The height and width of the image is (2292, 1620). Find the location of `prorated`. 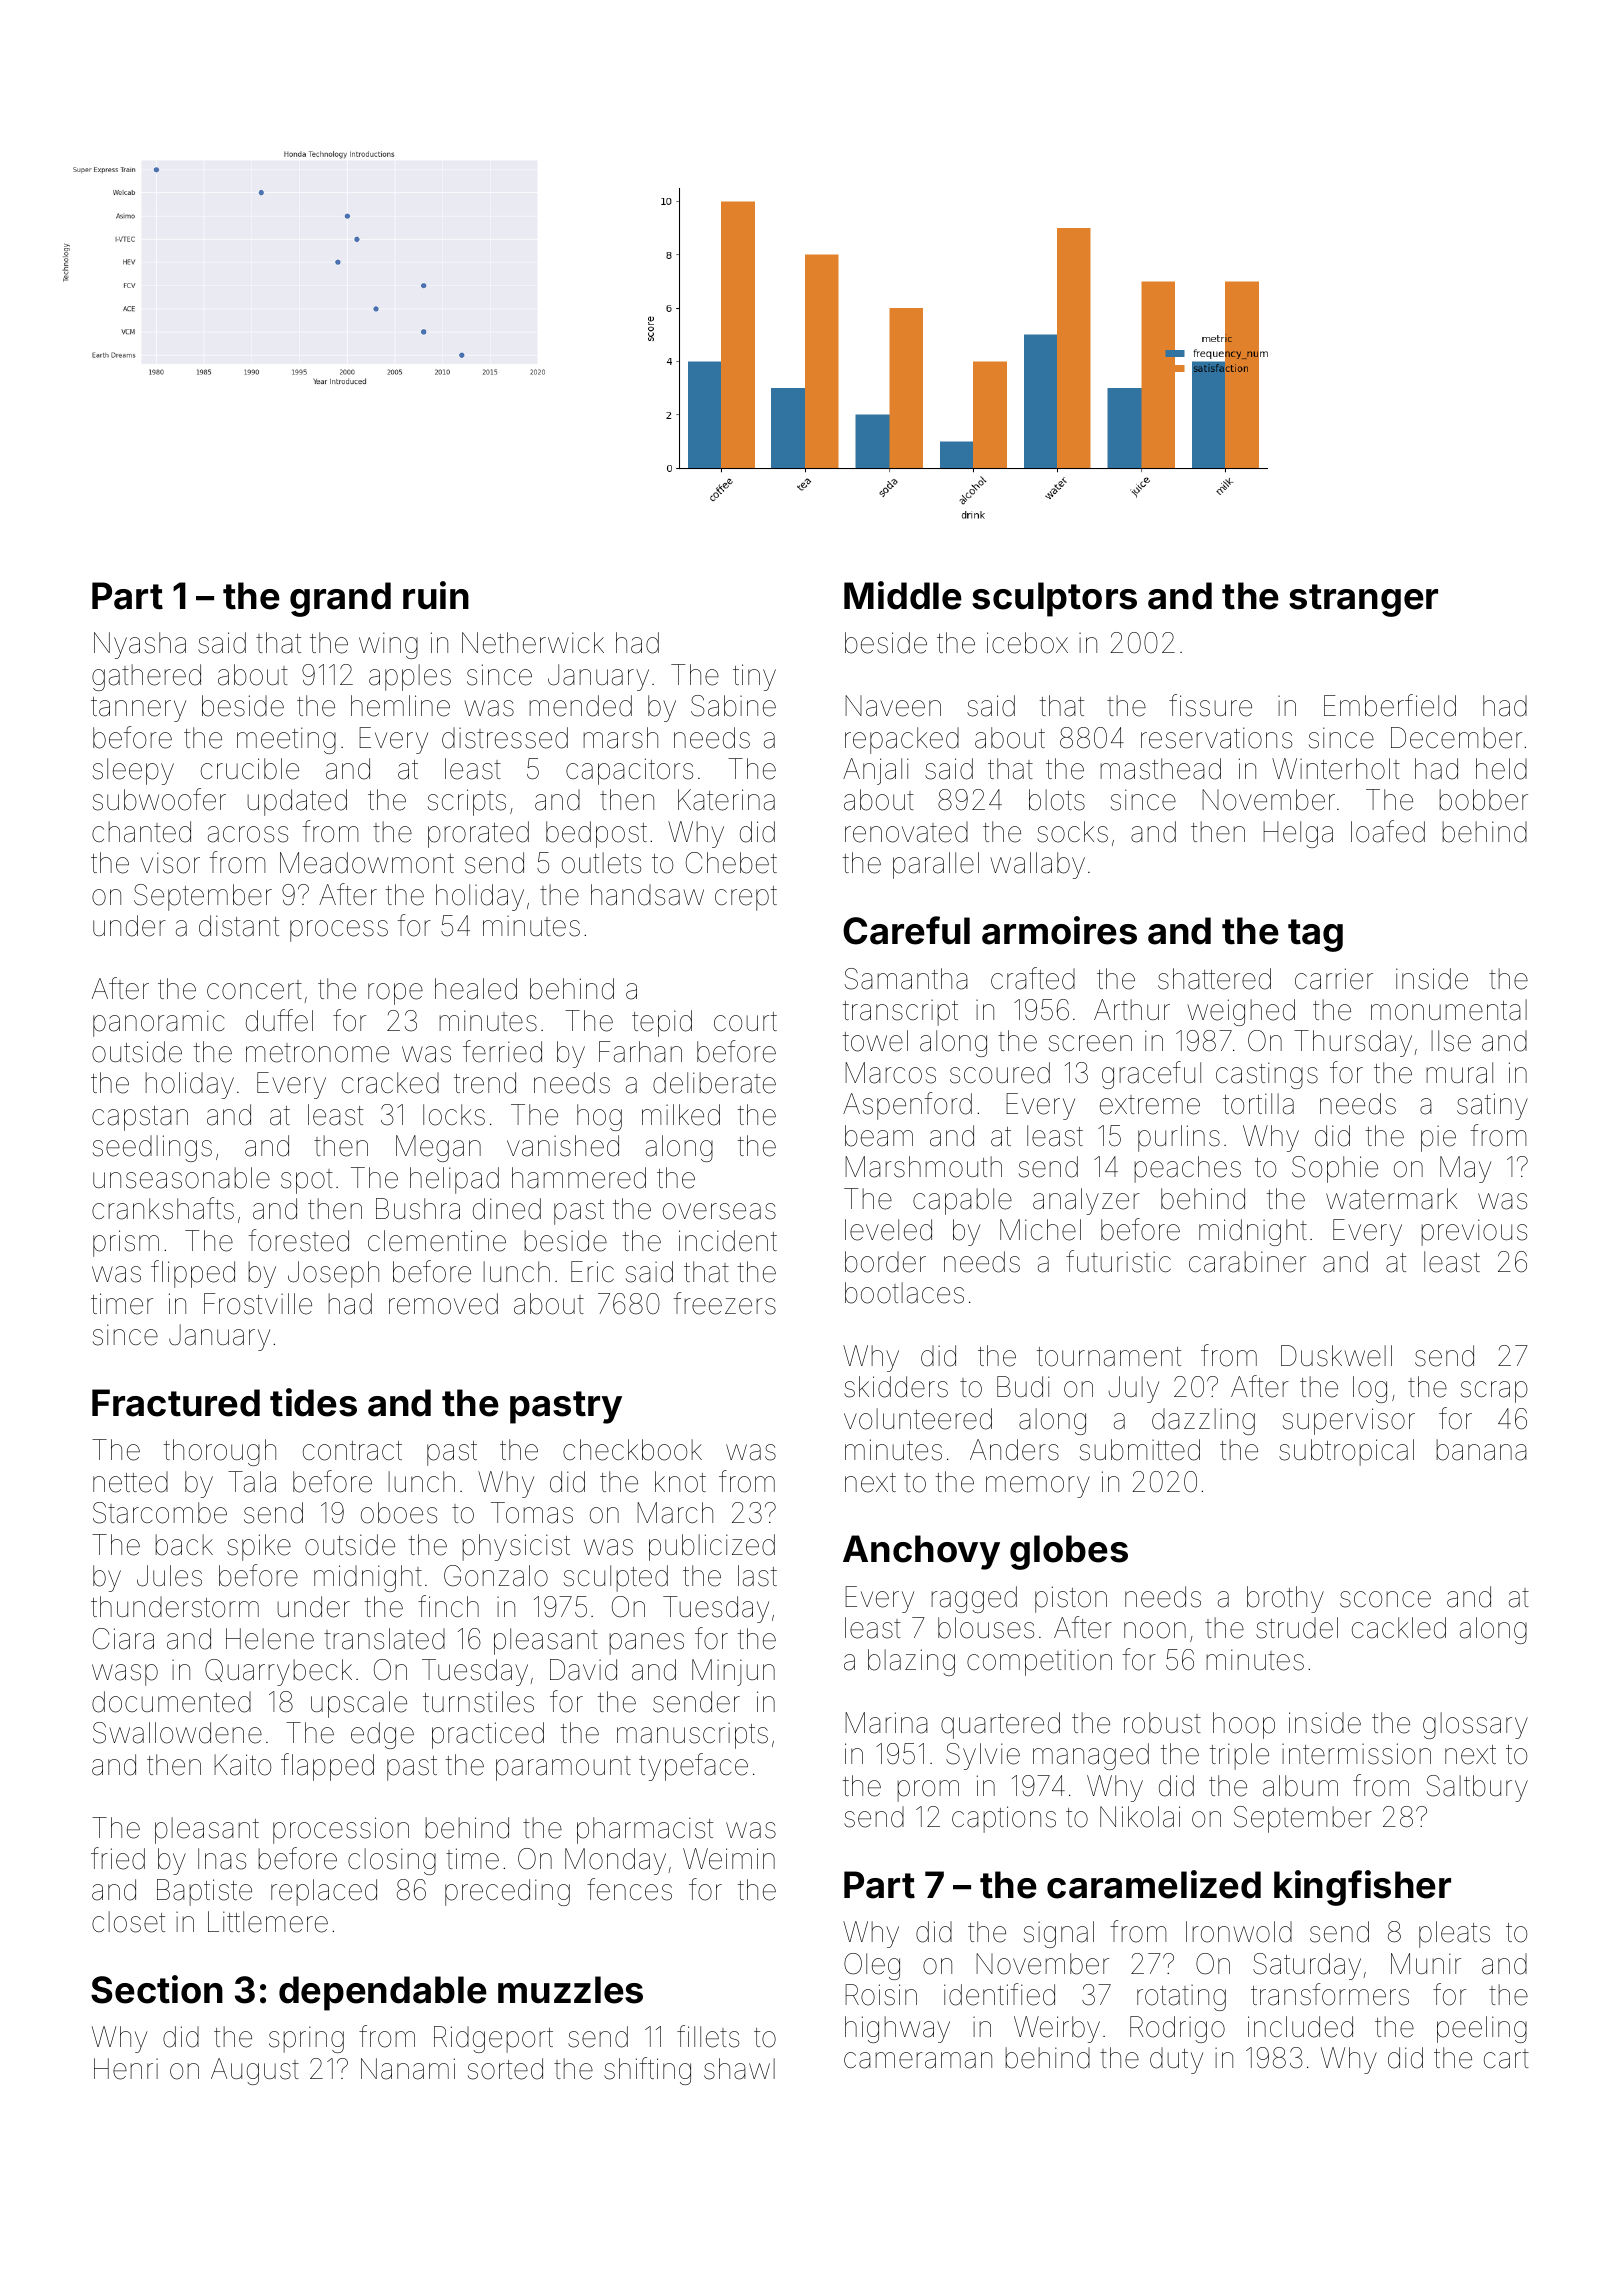

prorated is located at coordinates (478, 834).
